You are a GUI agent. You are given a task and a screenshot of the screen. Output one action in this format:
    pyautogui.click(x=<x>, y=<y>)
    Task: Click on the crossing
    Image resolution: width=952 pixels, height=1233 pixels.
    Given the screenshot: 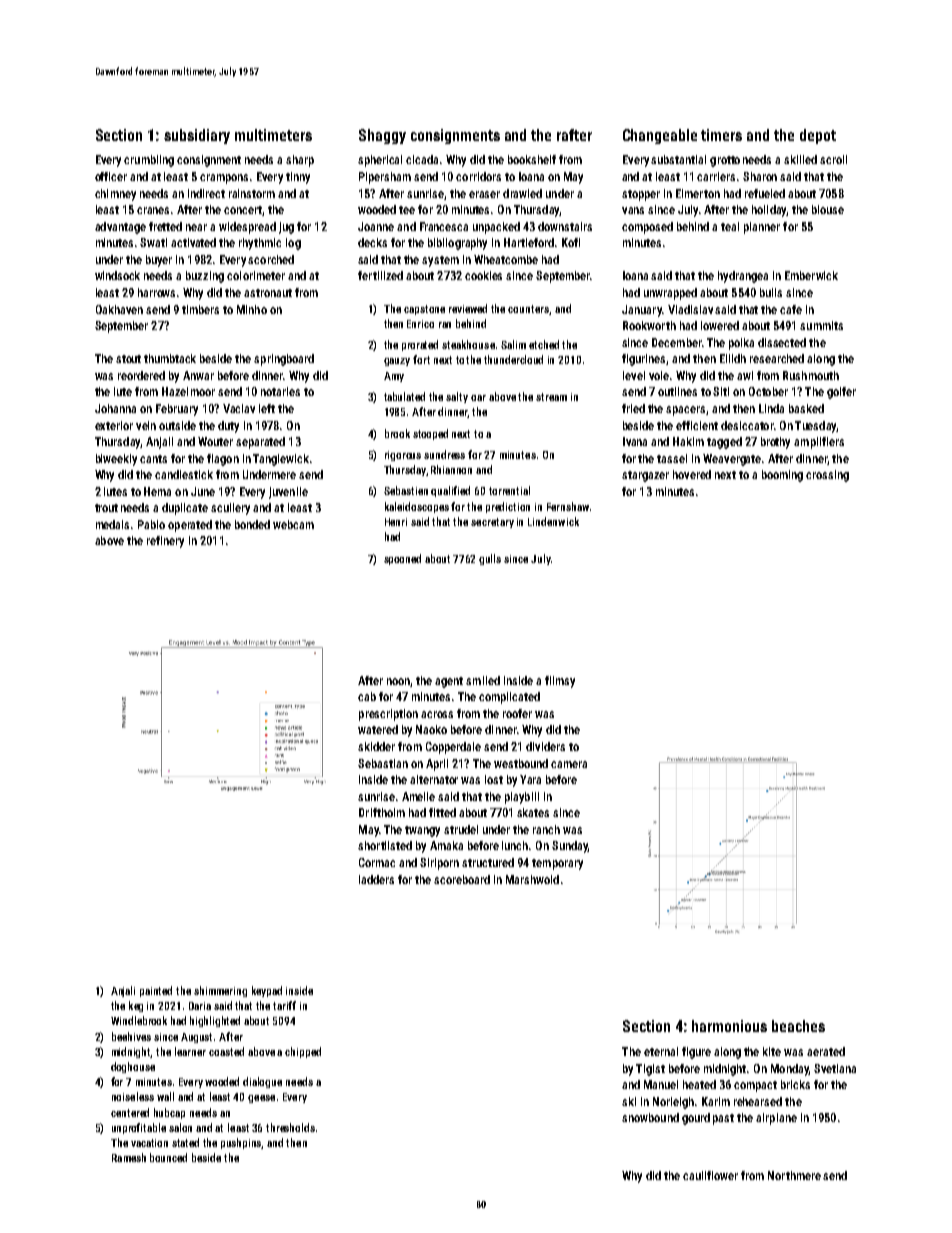 What is the action you would take?
    pyautogui.click(x=827, y=476)
